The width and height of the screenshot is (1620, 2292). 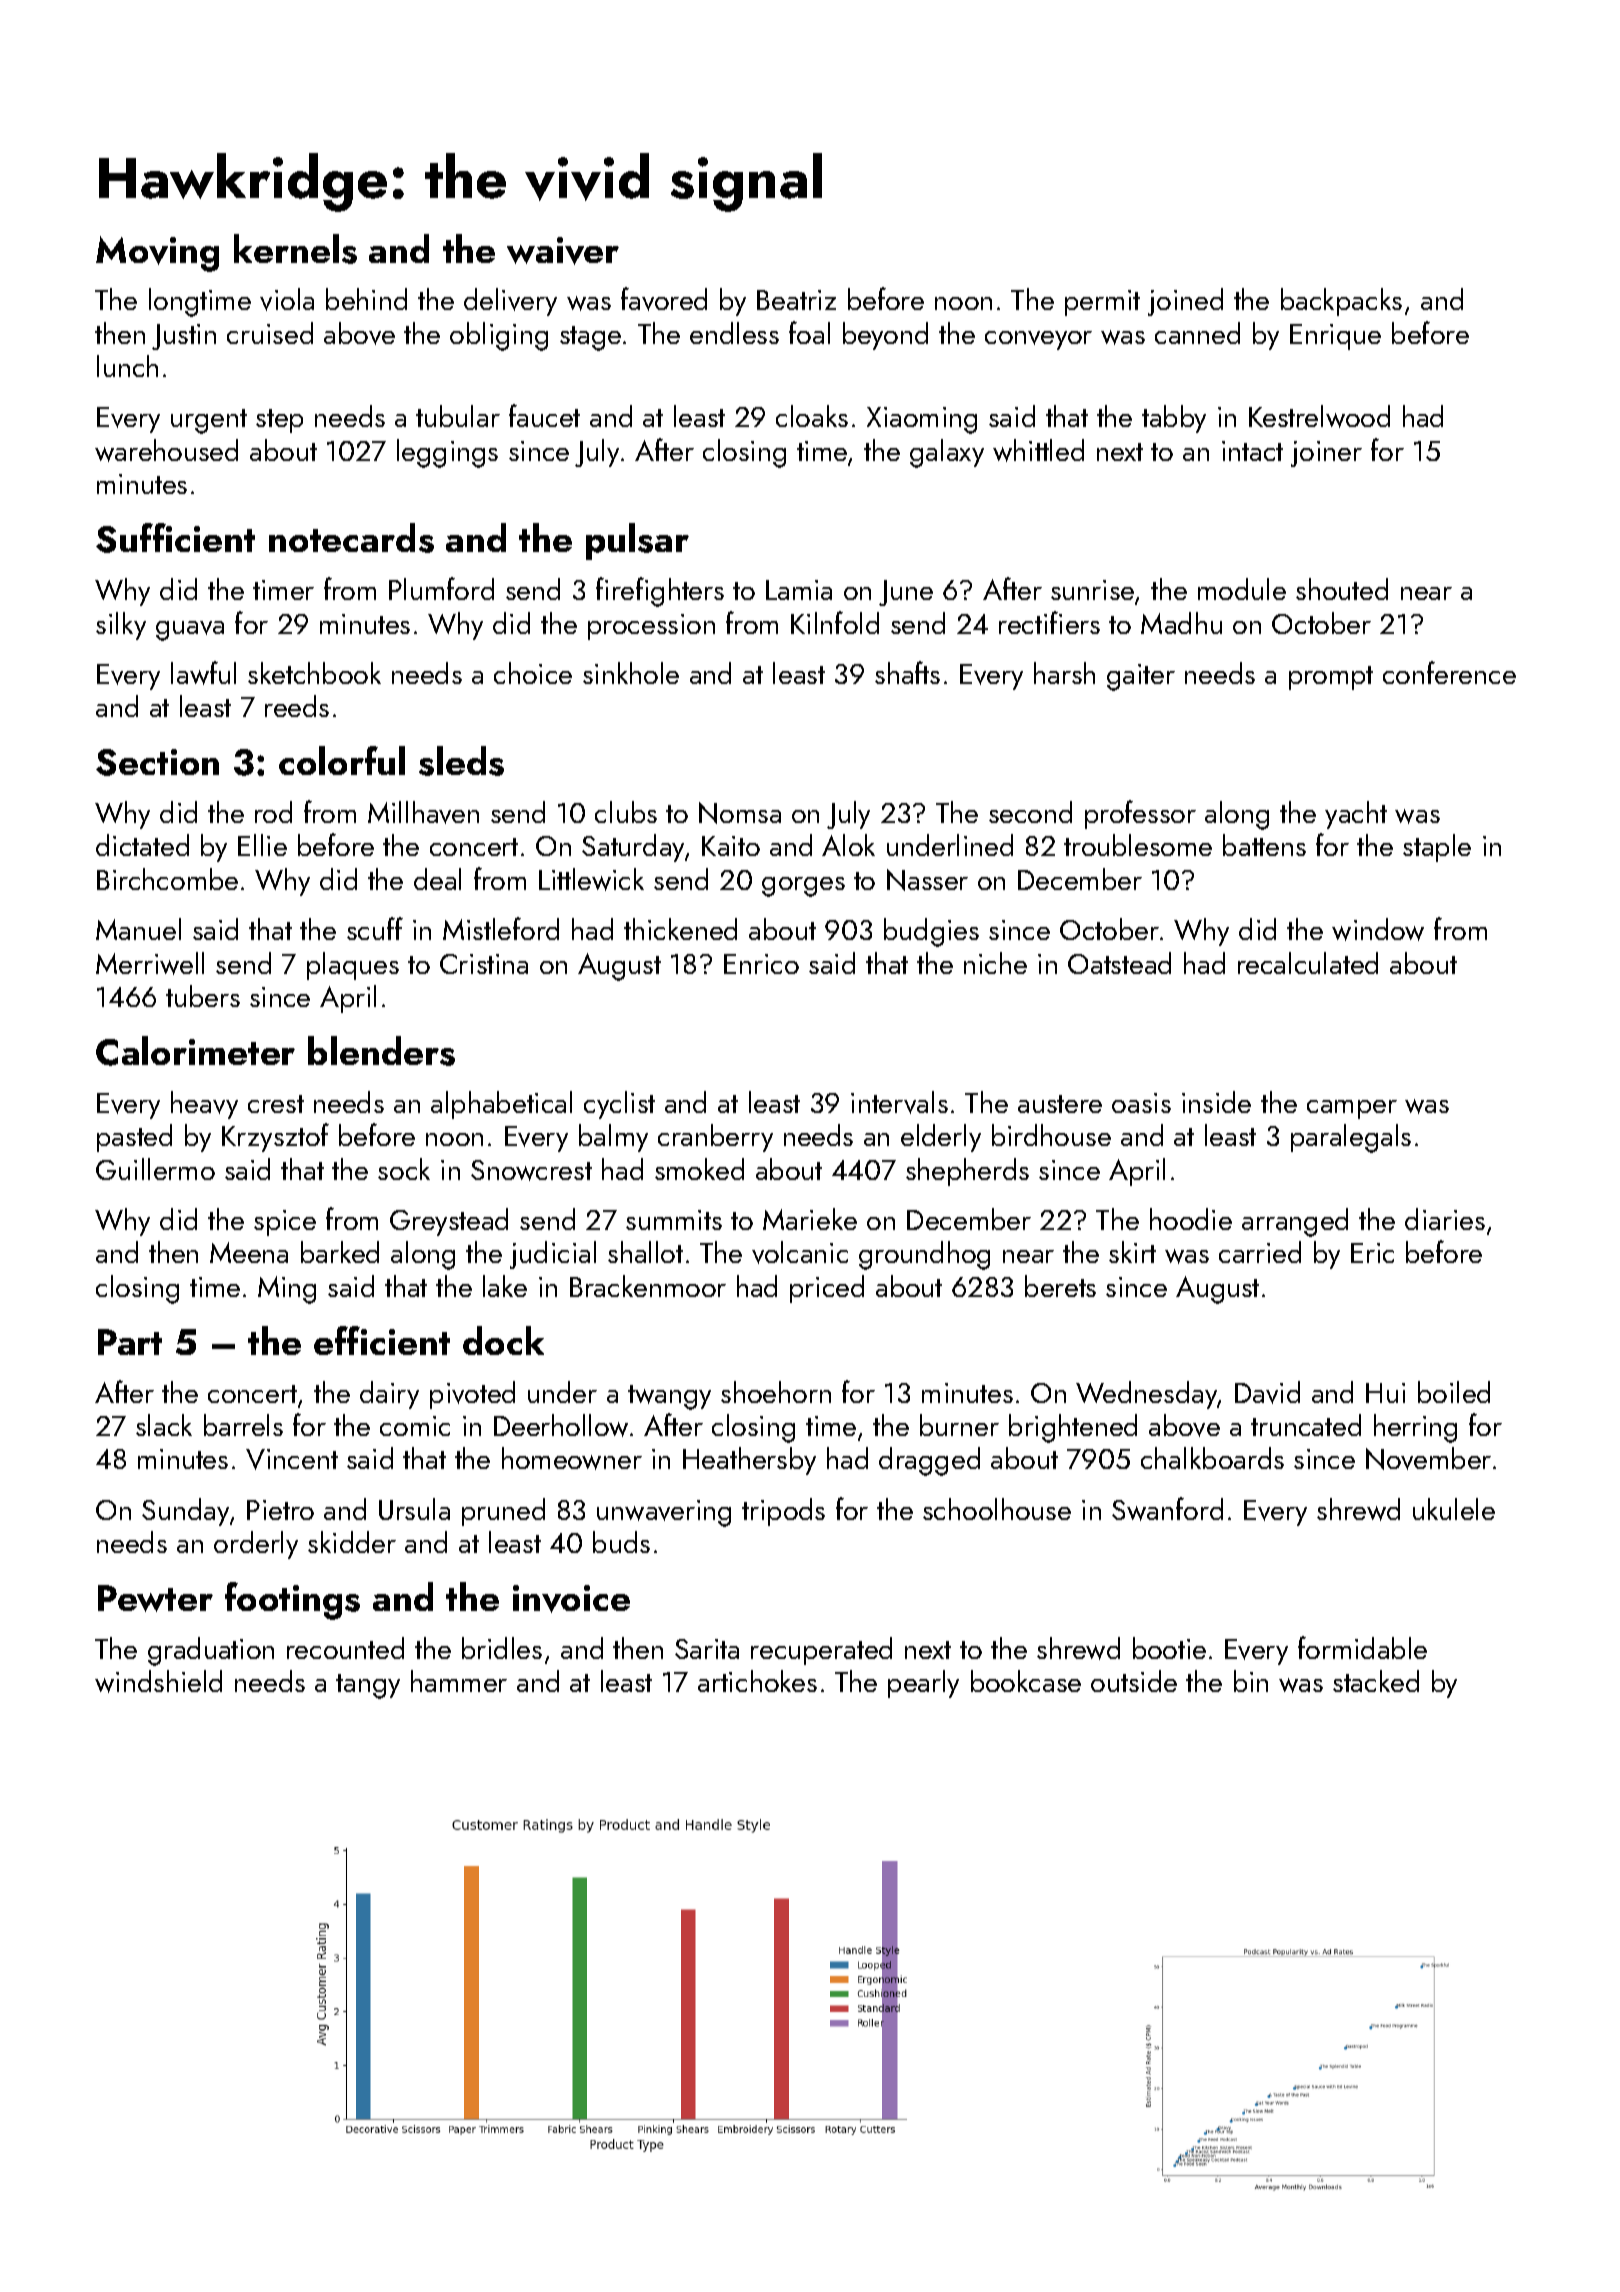 What do you see at coordinates (158, 1681) in the screenshot?
I see `windshield` at bounding box center [158, 1681].
